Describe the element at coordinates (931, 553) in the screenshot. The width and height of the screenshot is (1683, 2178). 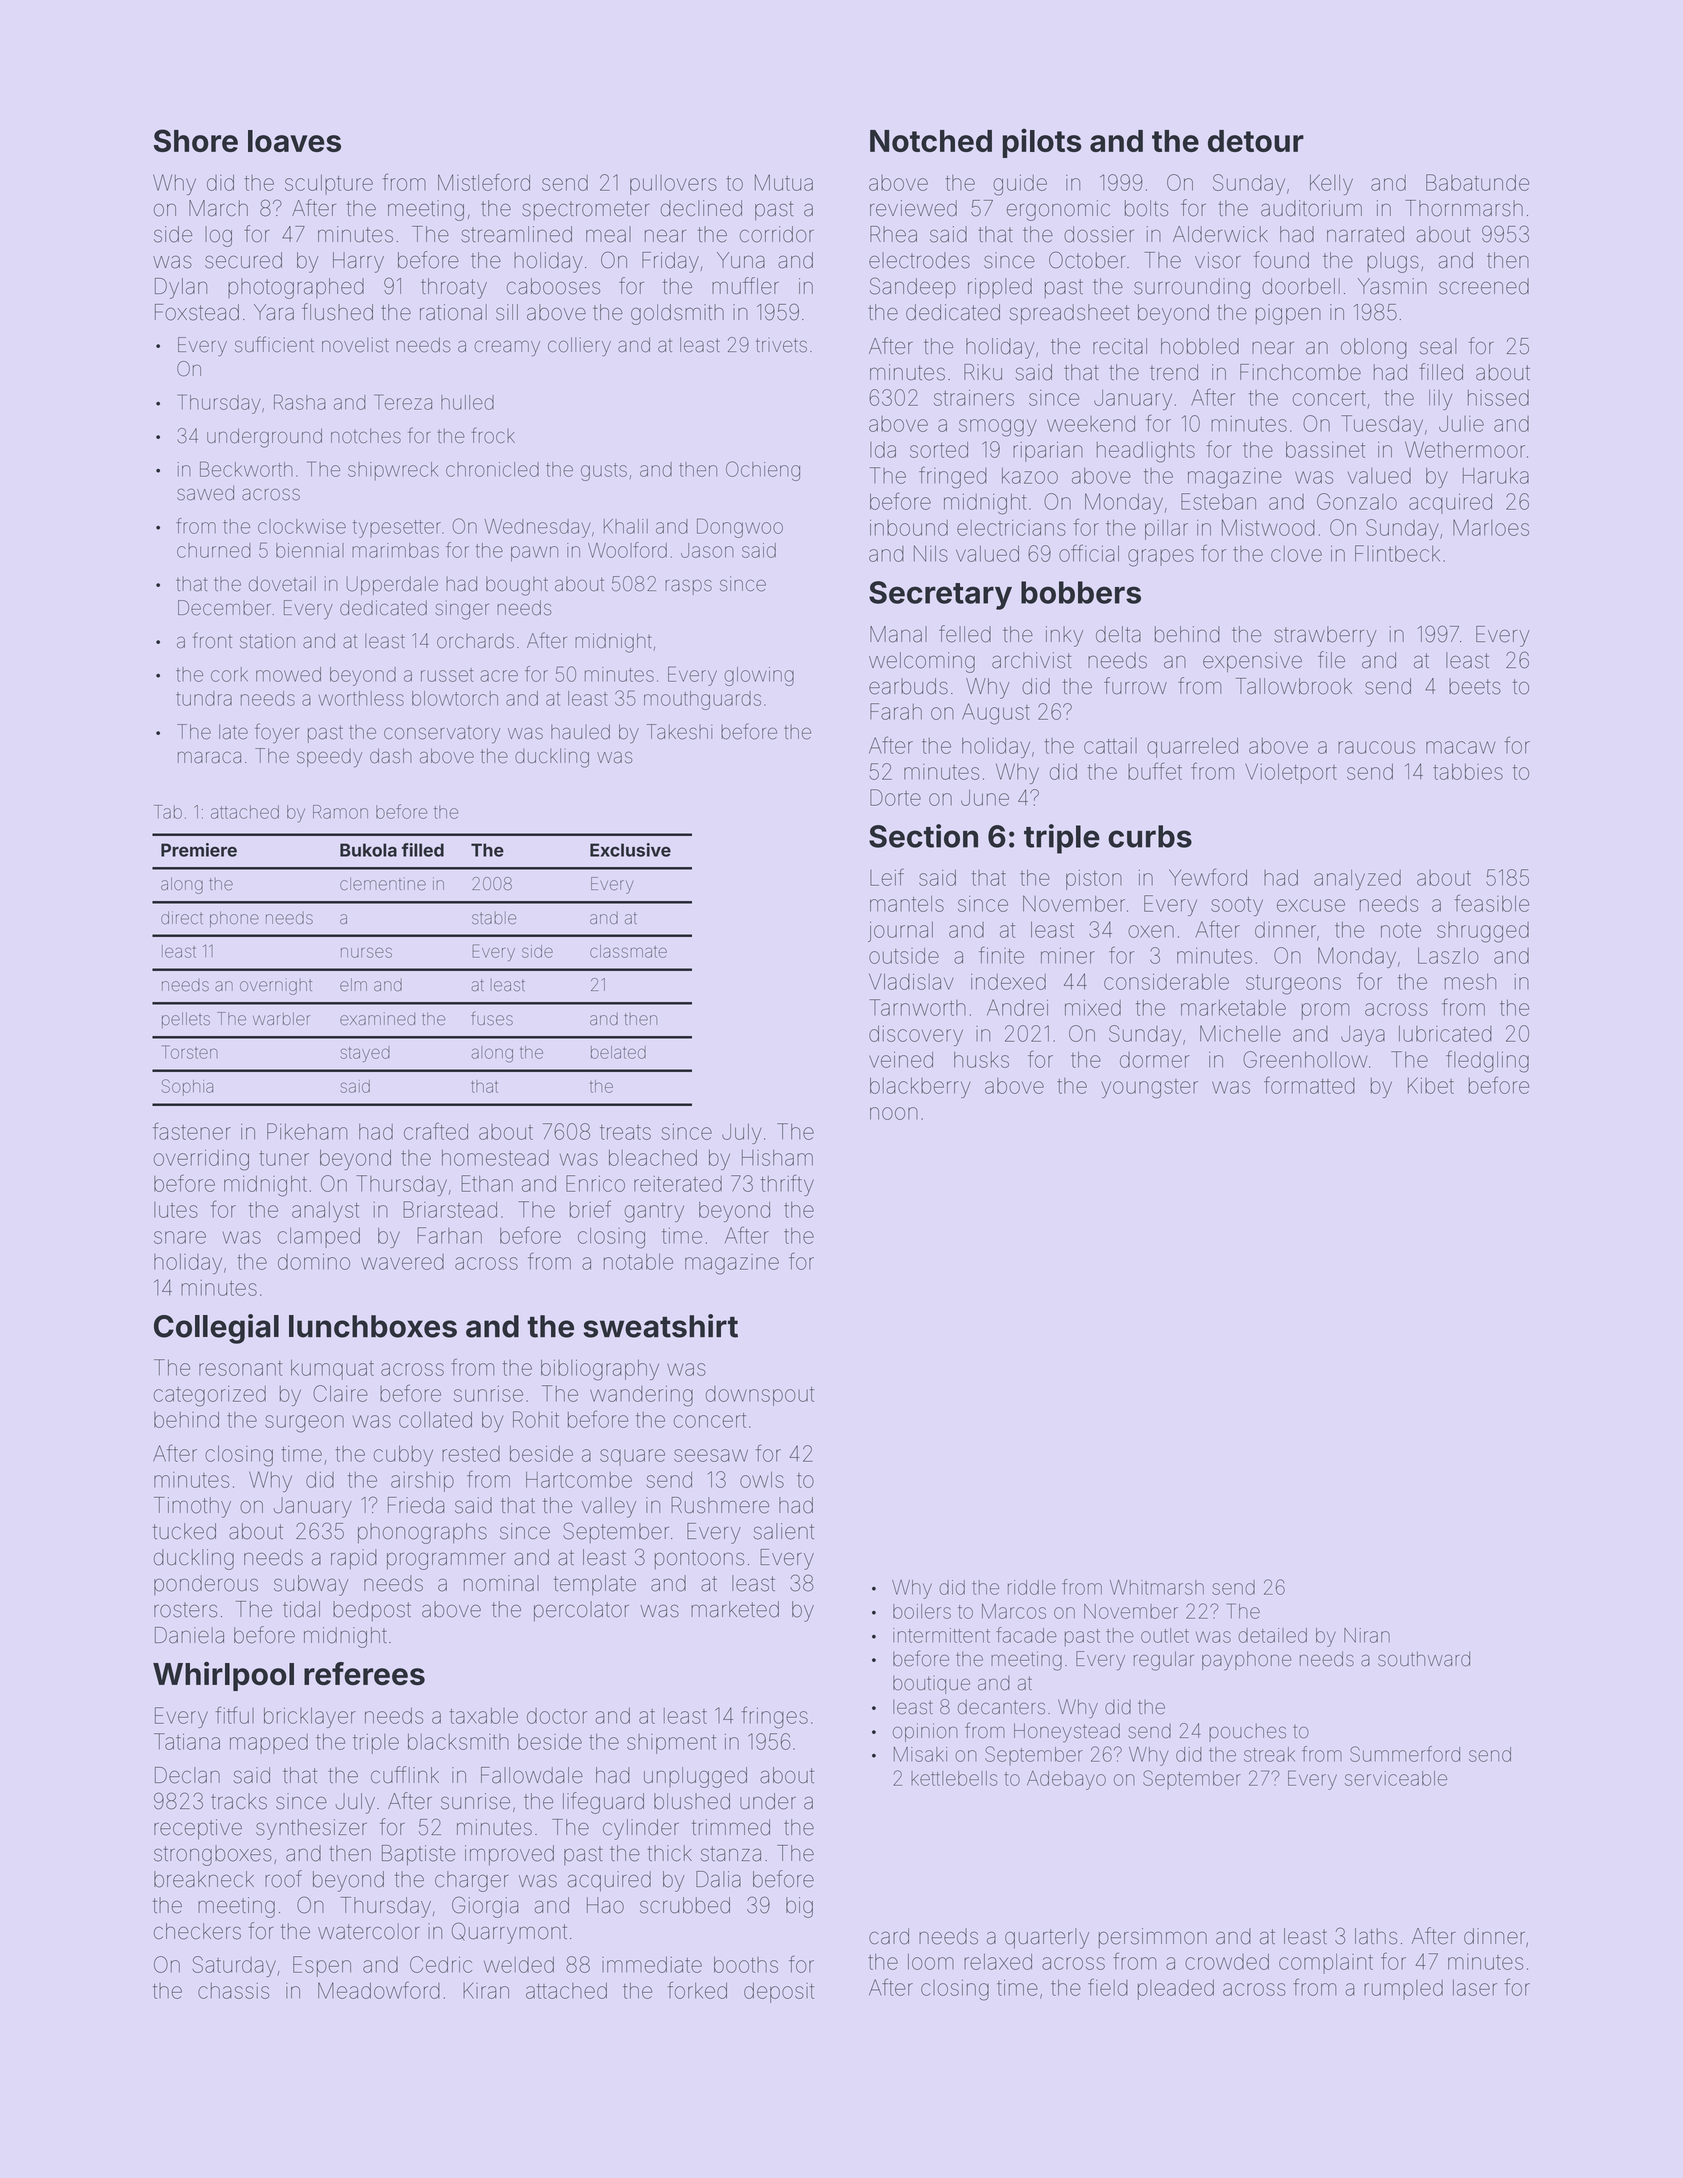
I see `Nils` at that location.
